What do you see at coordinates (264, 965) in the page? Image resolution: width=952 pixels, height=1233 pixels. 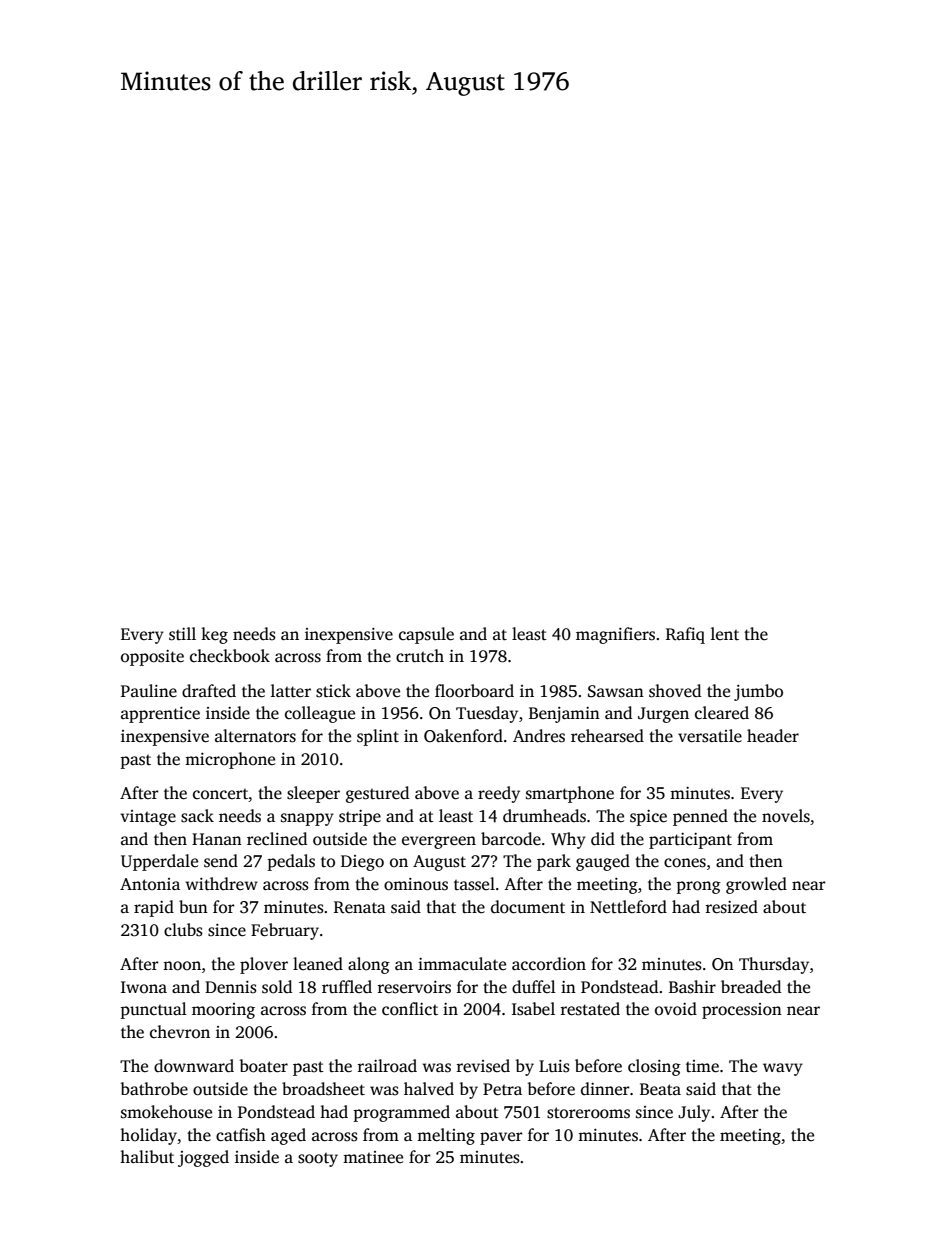 I see `plover` at bounding box center [264, 965].
